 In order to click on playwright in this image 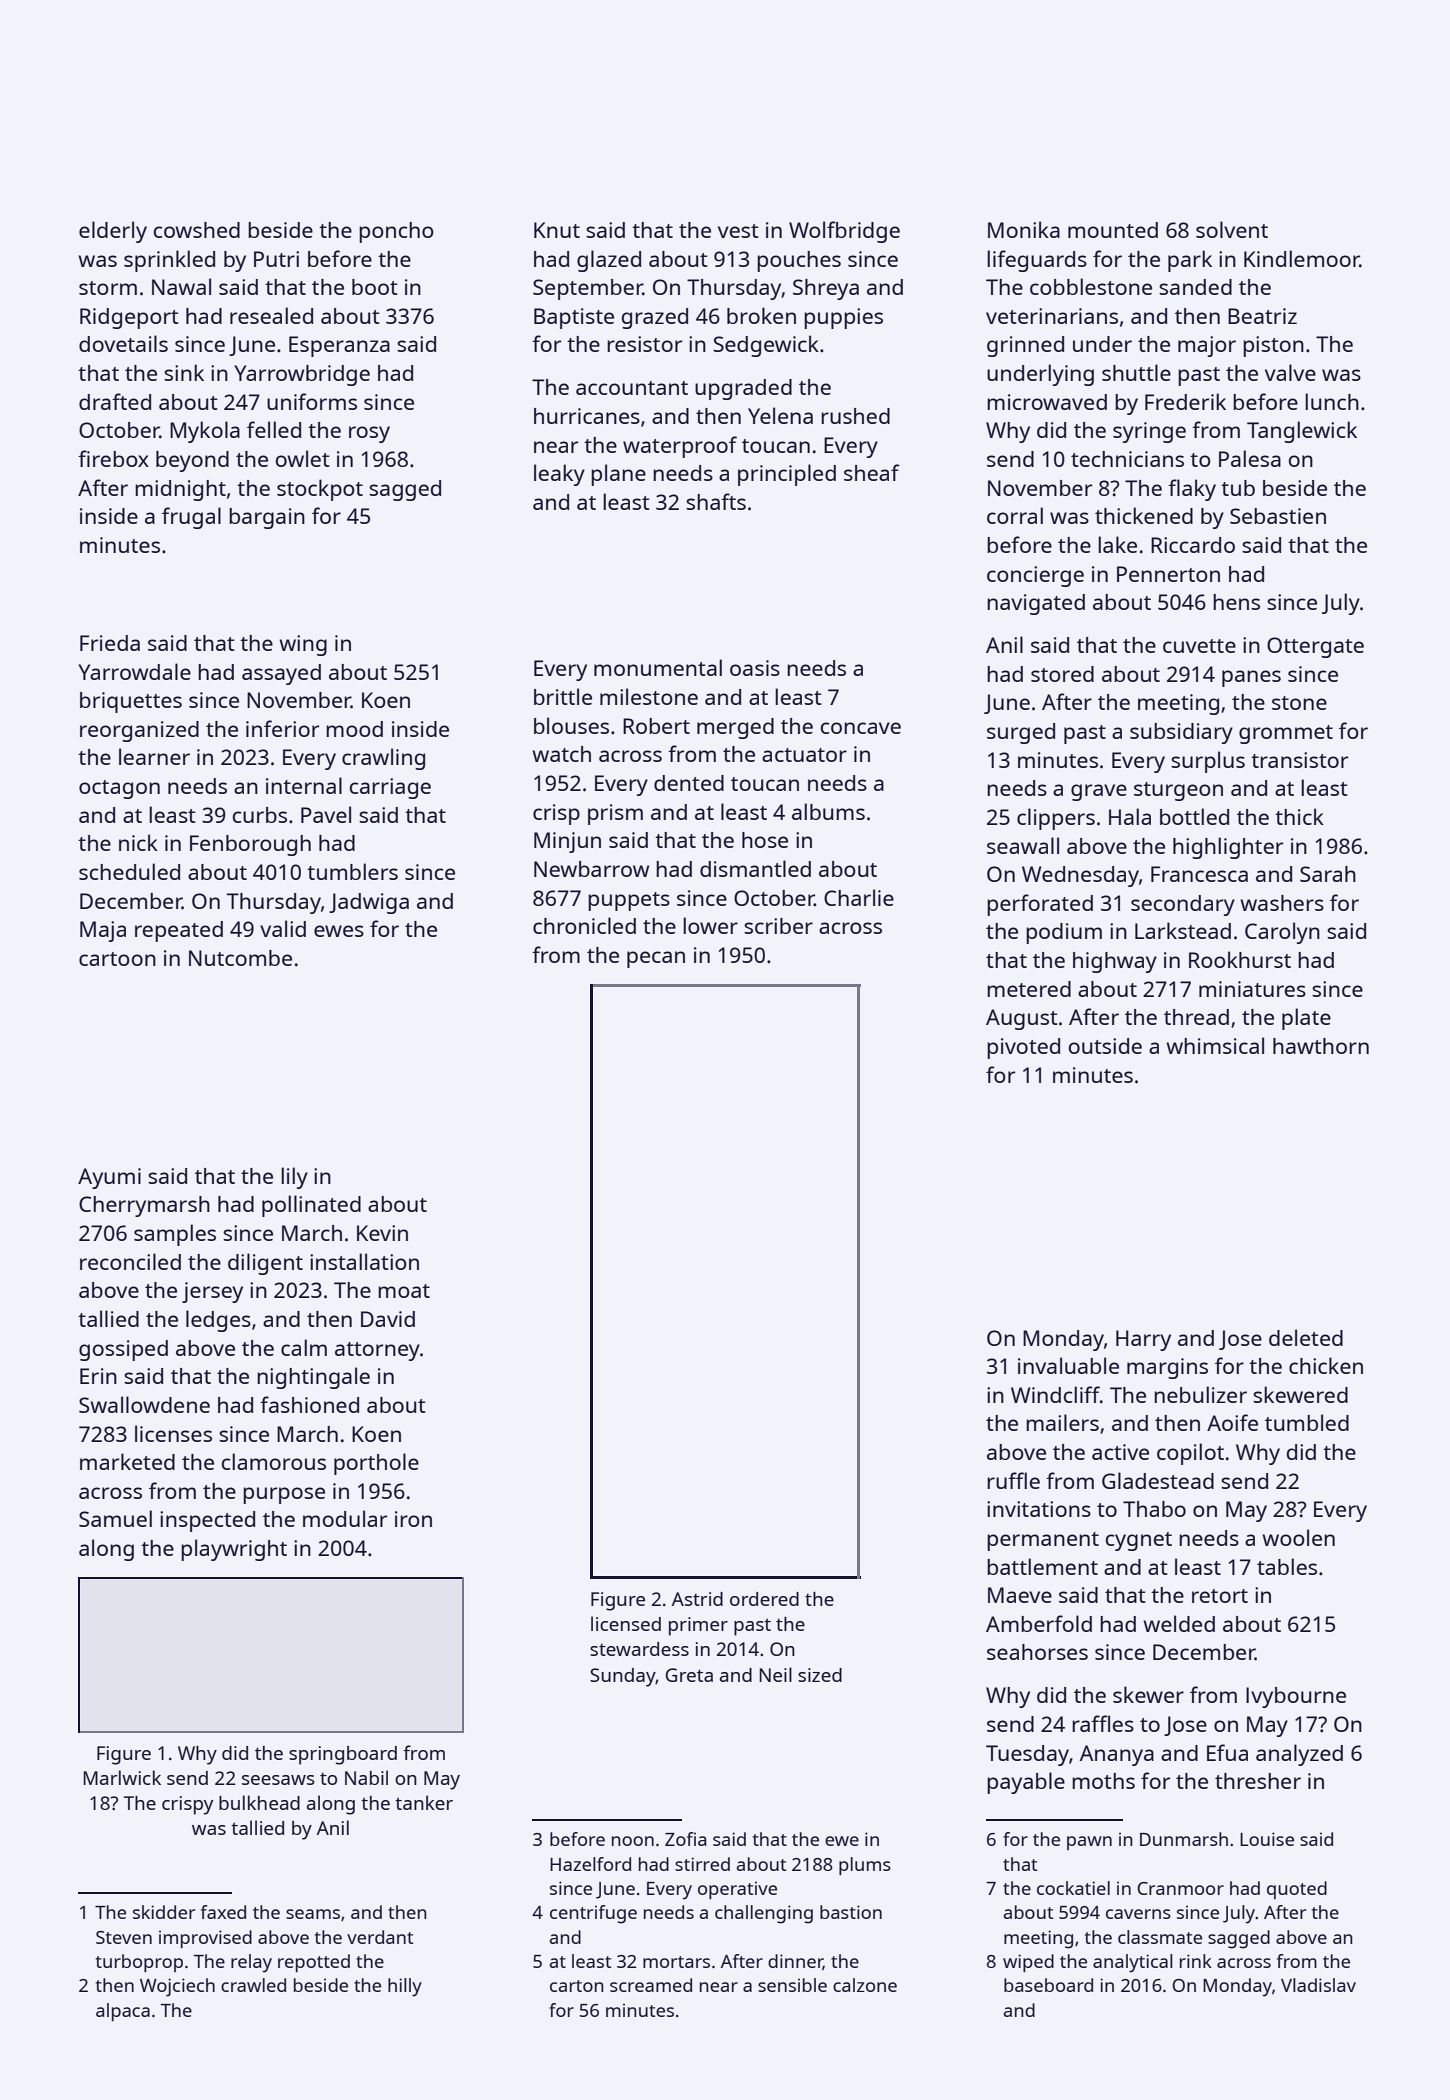, I will do `click(234, 1550)`.
